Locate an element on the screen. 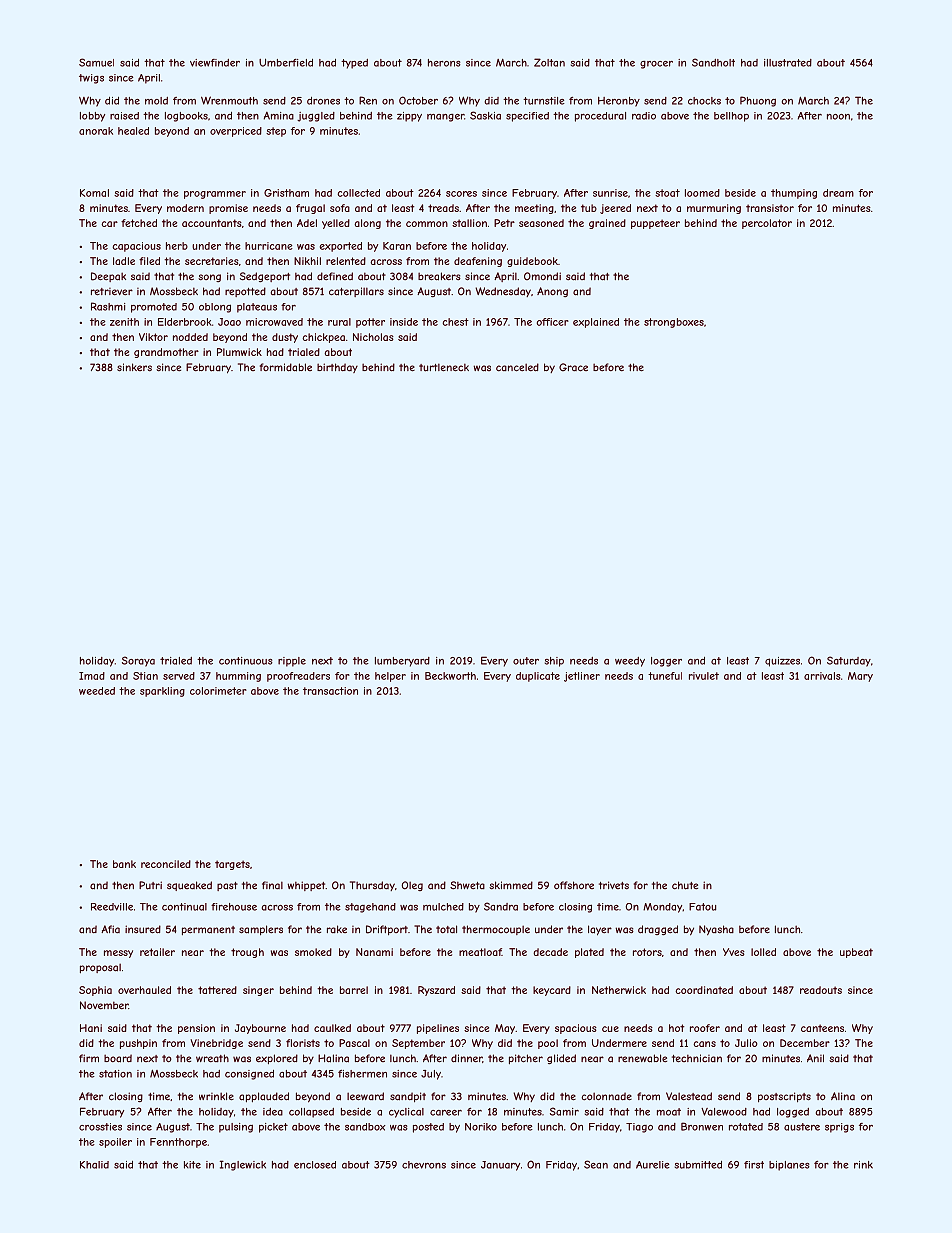 Image resolution: width=952 pixels, height=1233 pixels. sandbox is located at coordinates (365, 1127).
